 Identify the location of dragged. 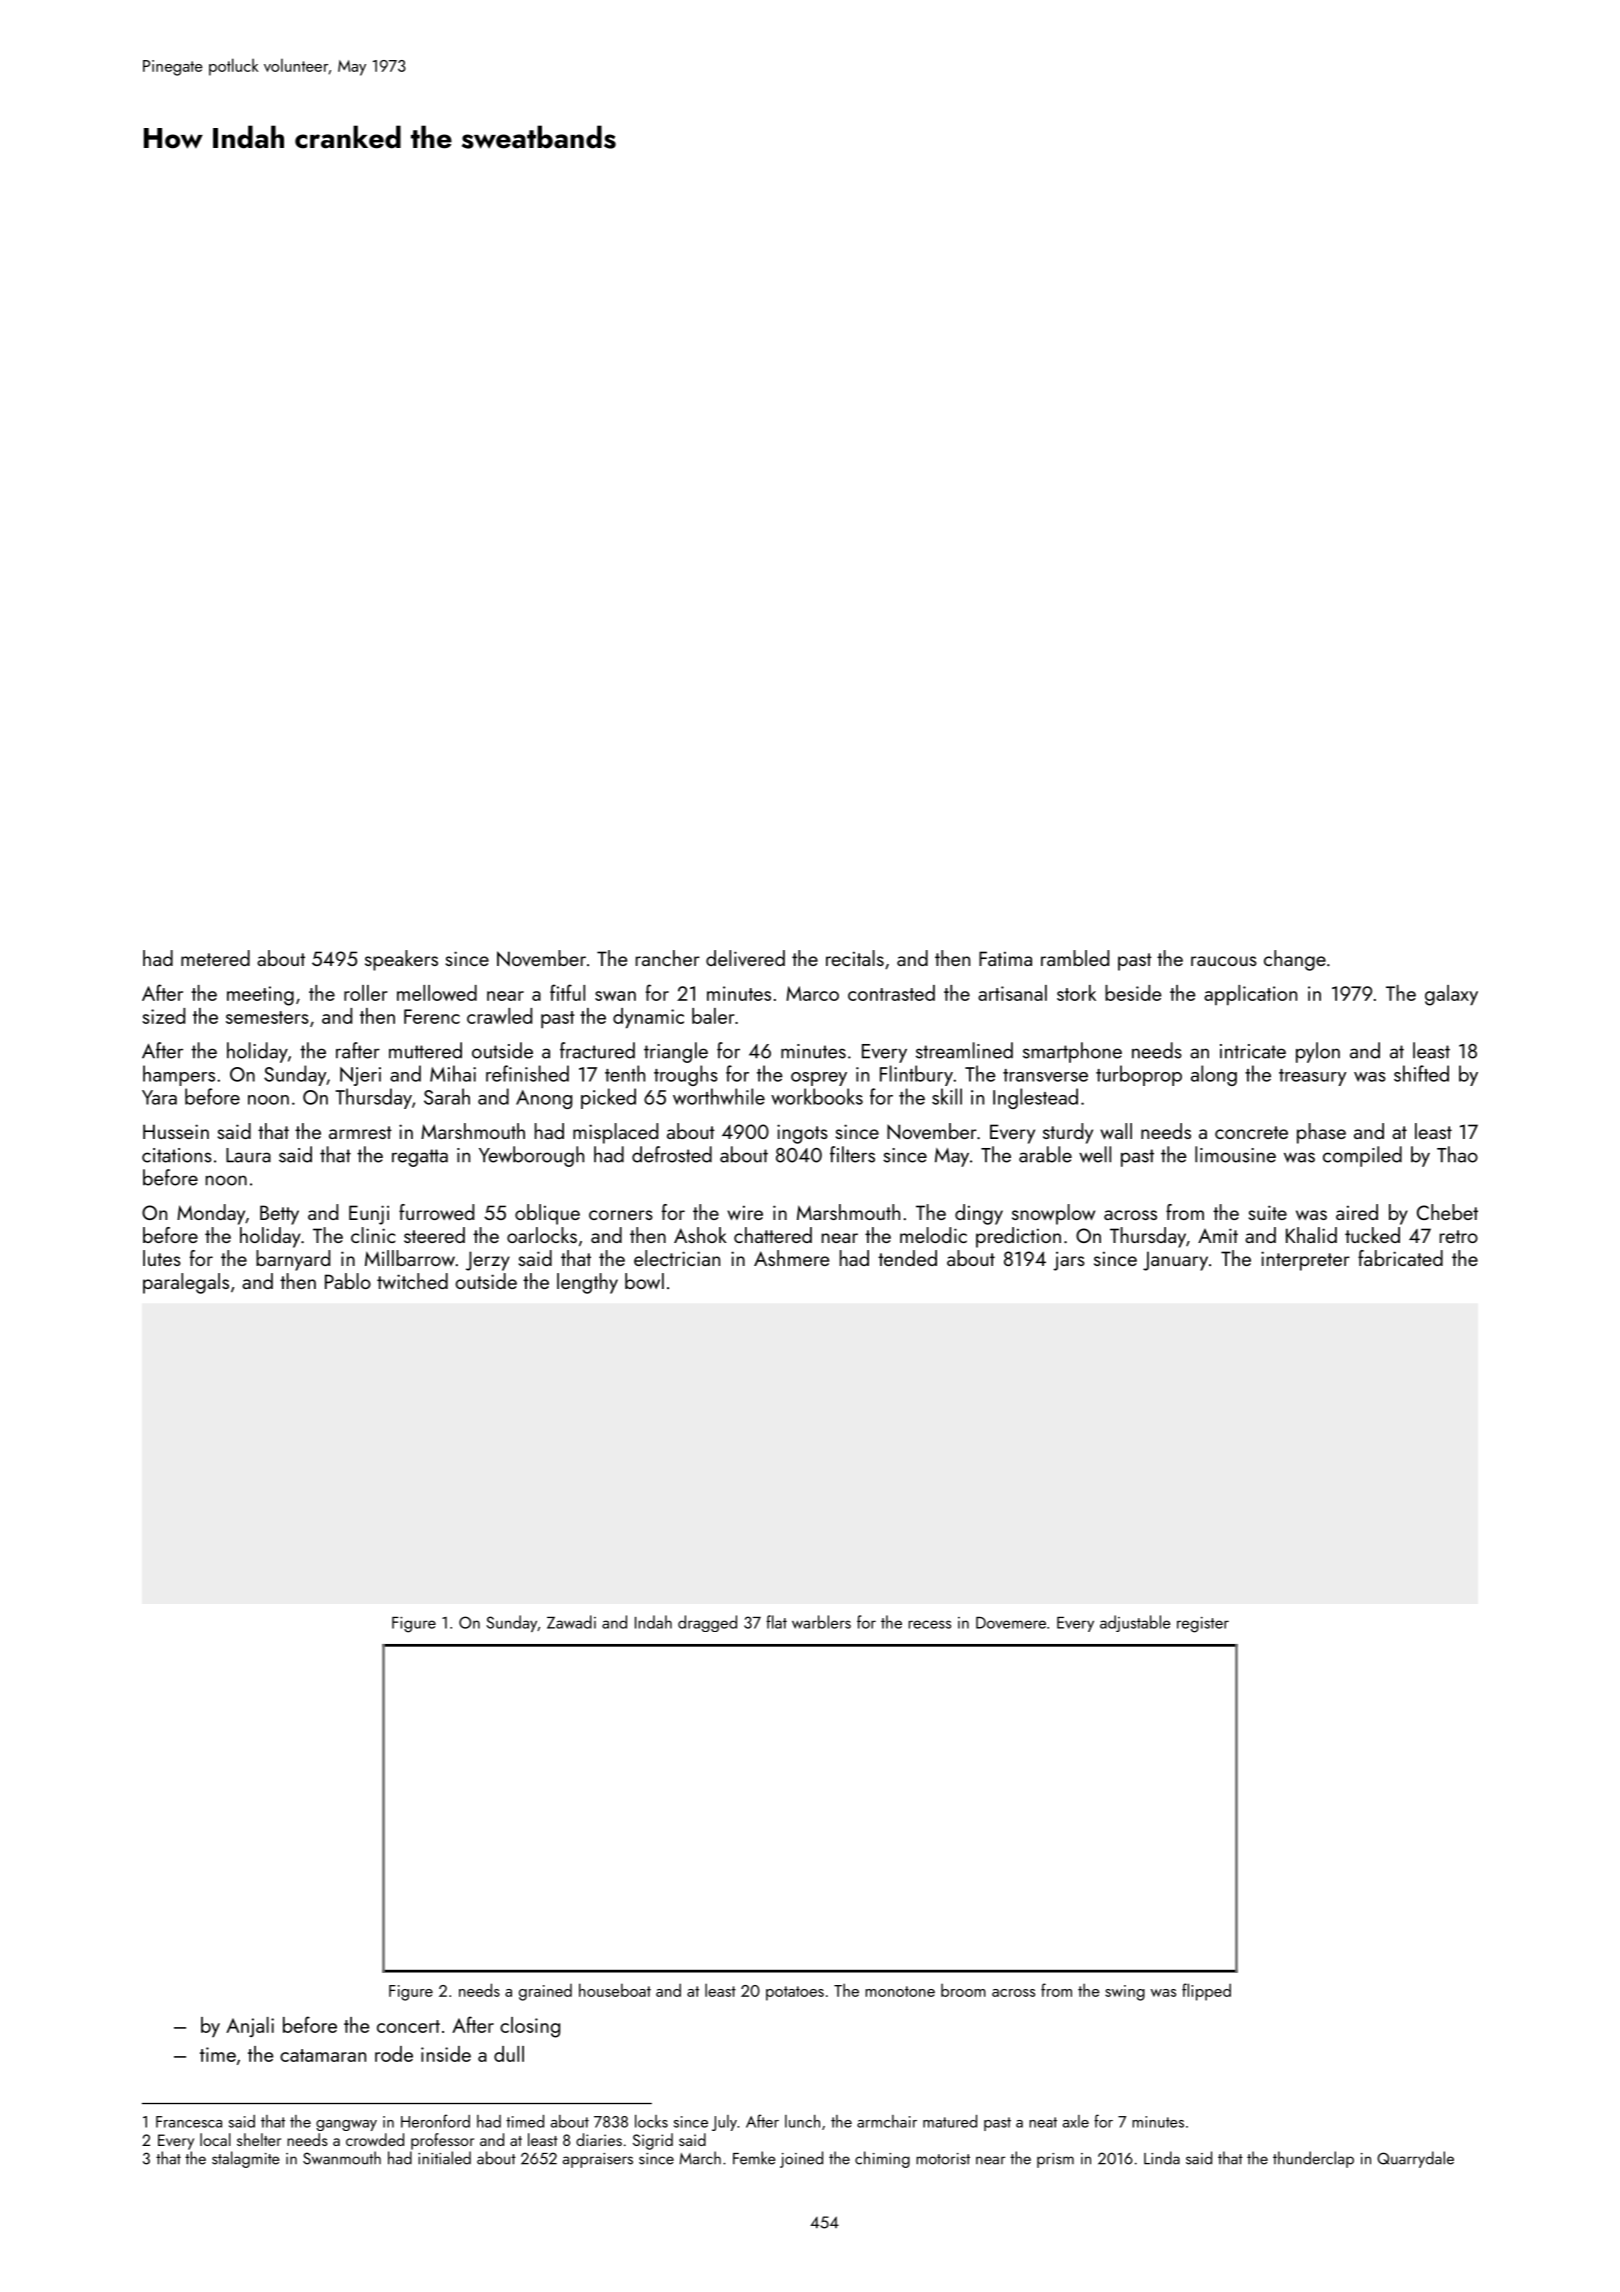
(707, 1623).
